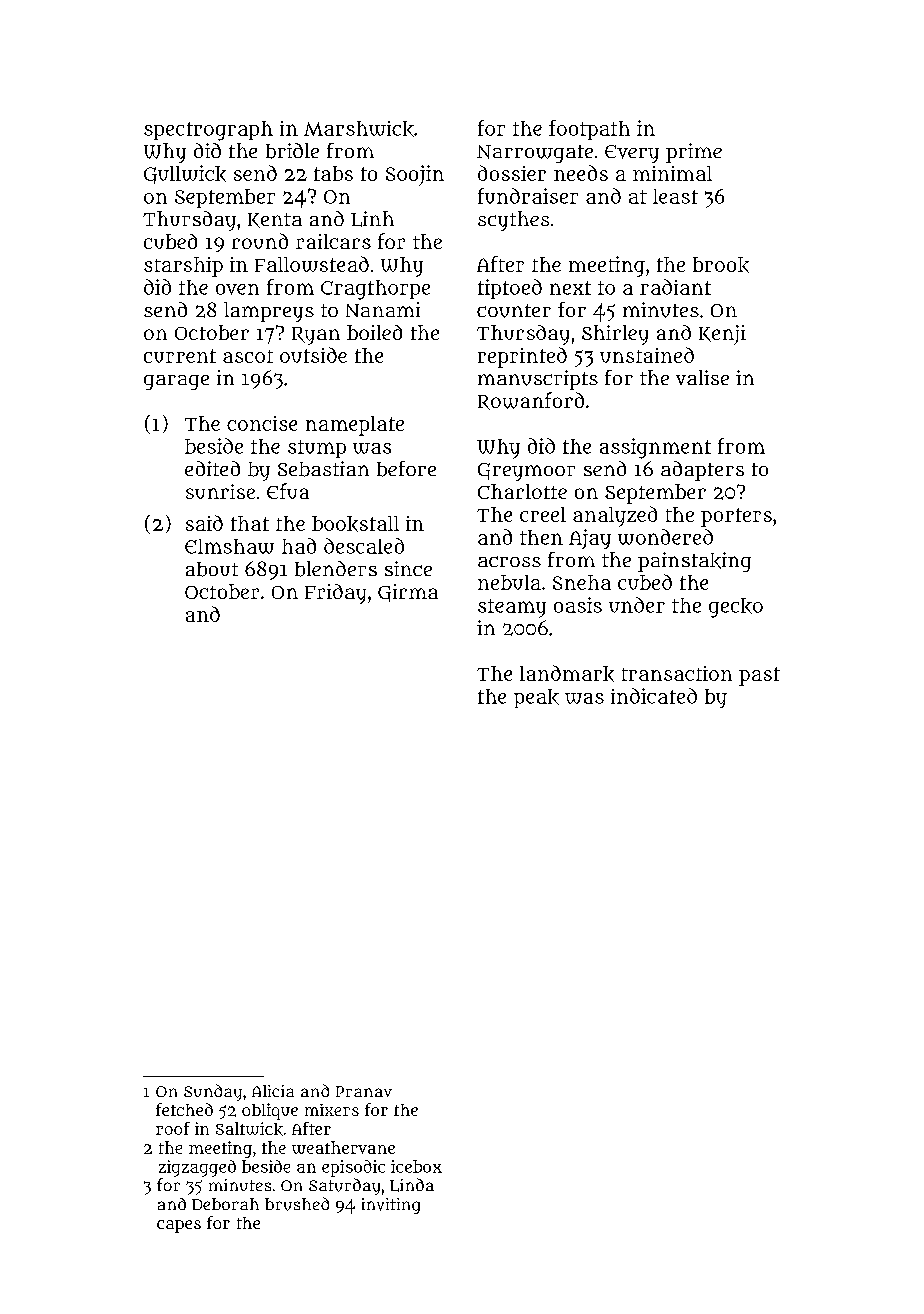  What do you see at coordinates (208, 131) in the screenshot?
I see `spectrograph` at bounding box center [208, 131].
